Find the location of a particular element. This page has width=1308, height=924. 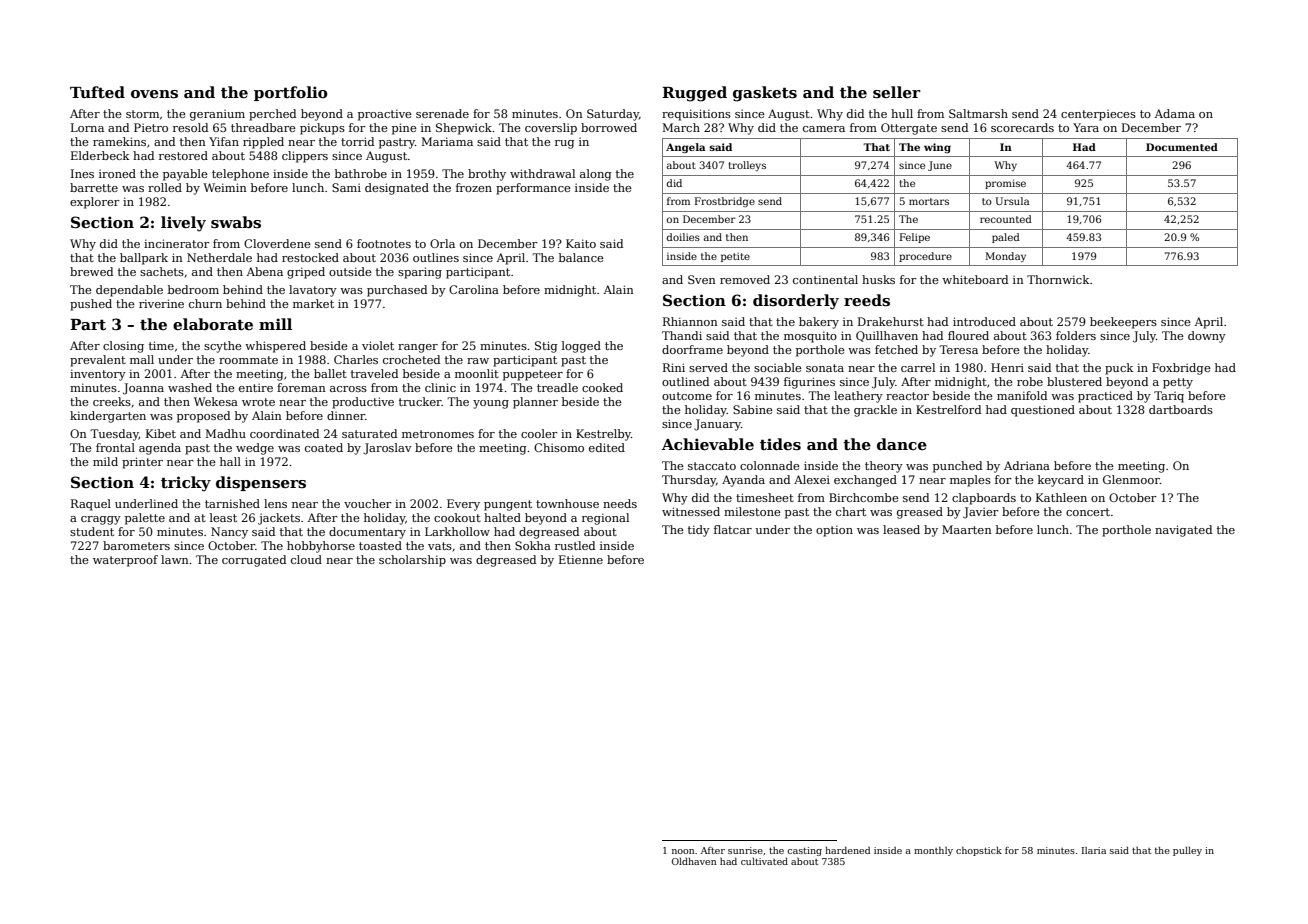

cloud is located at coordinates (306, 559).
